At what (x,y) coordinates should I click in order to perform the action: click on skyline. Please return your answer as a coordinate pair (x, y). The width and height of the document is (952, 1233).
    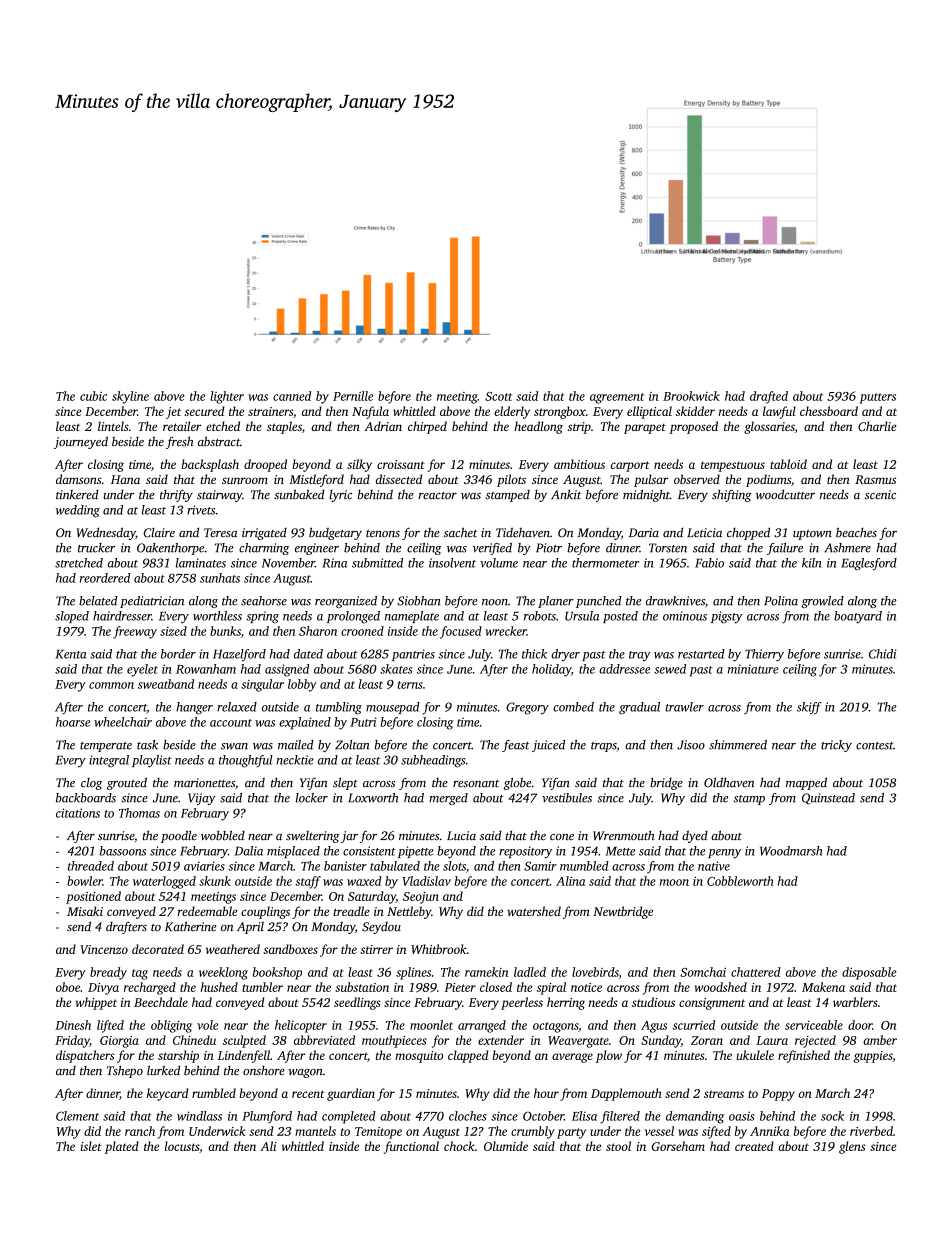
    Looking at the image, I should click on (130, 397).
